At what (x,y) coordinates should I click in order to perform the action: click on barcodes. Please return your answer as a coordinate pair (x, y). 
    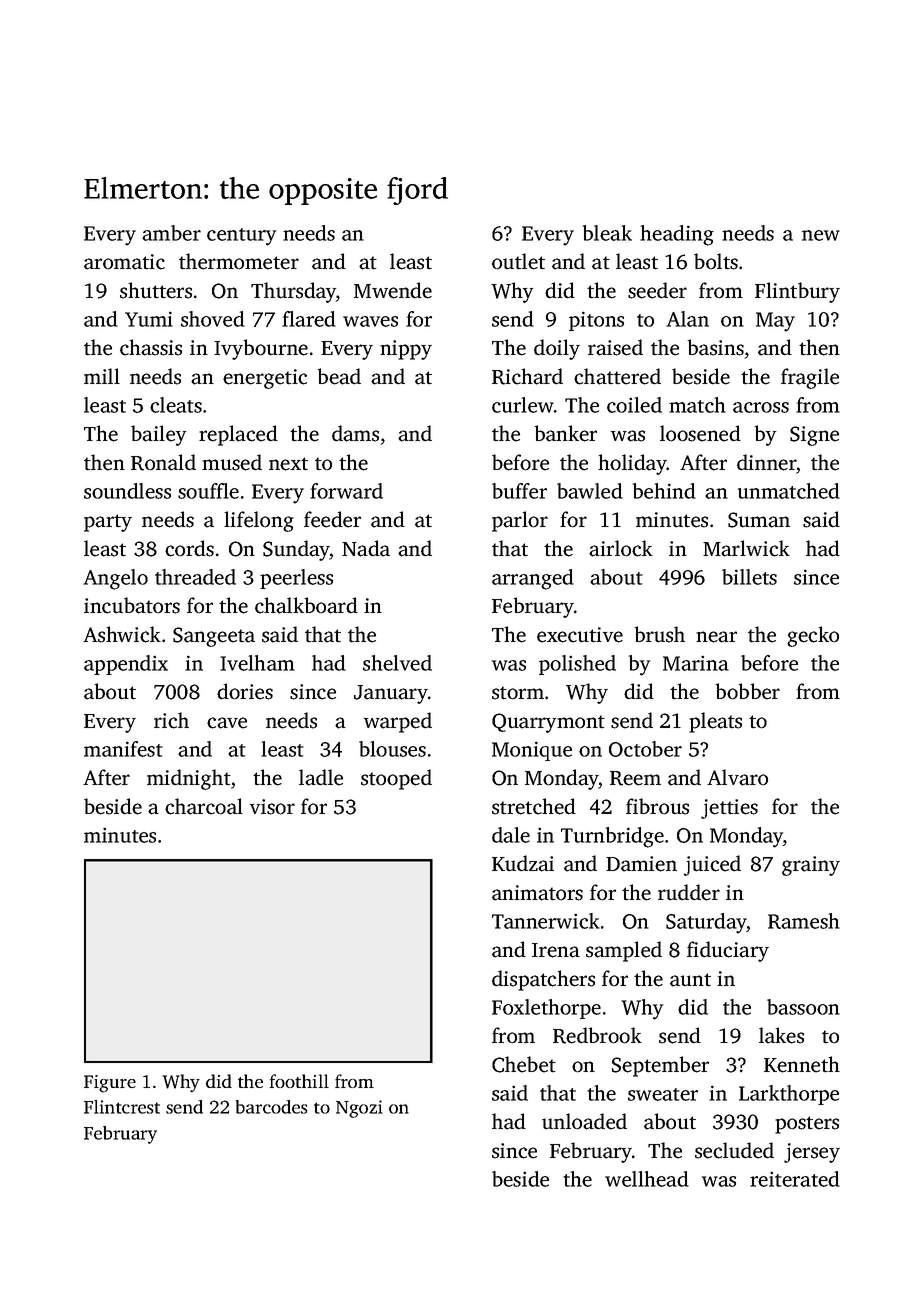
    Looking at the image, I should click on (271, 1107).
